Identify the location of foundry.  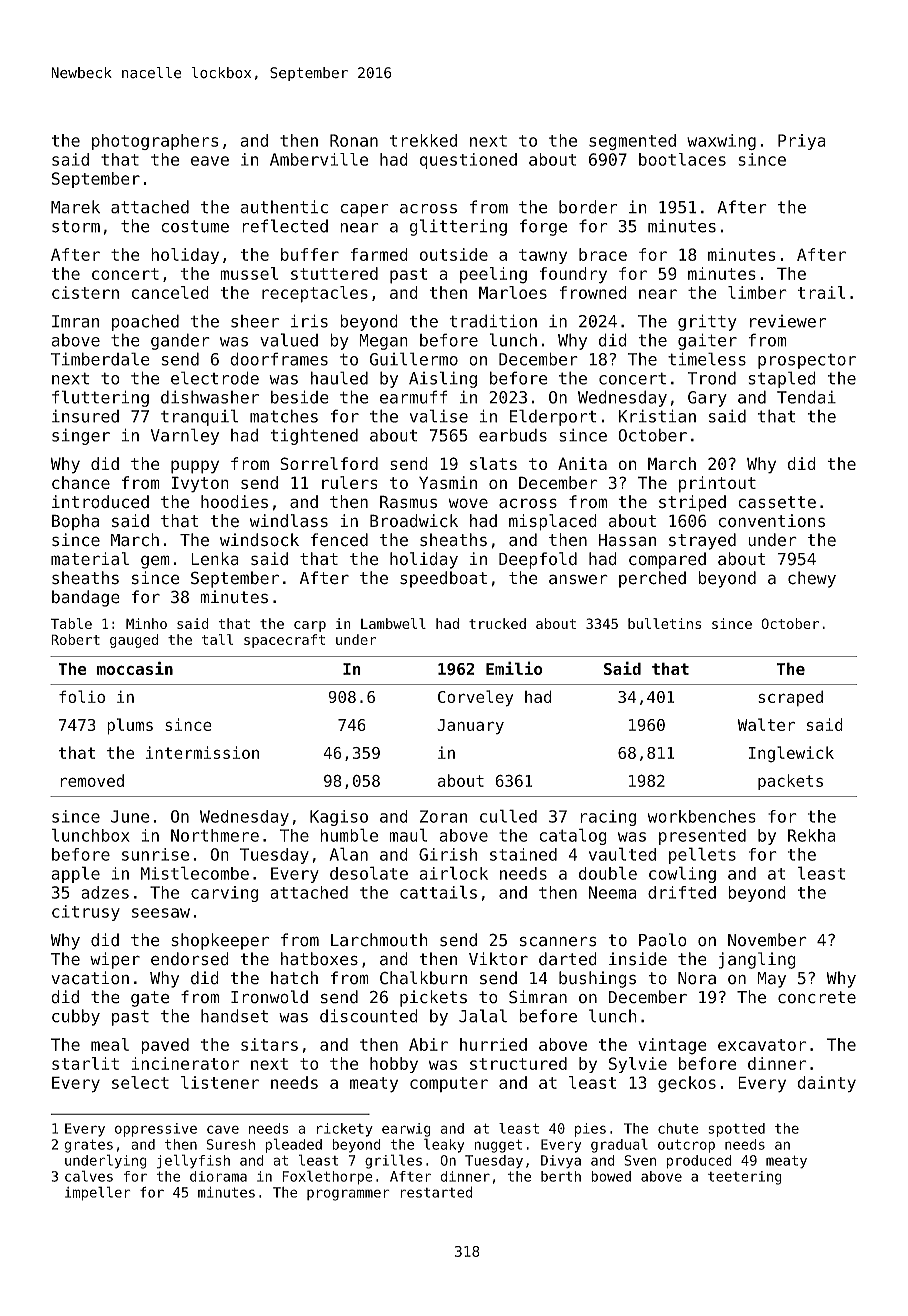
(573, 275).
